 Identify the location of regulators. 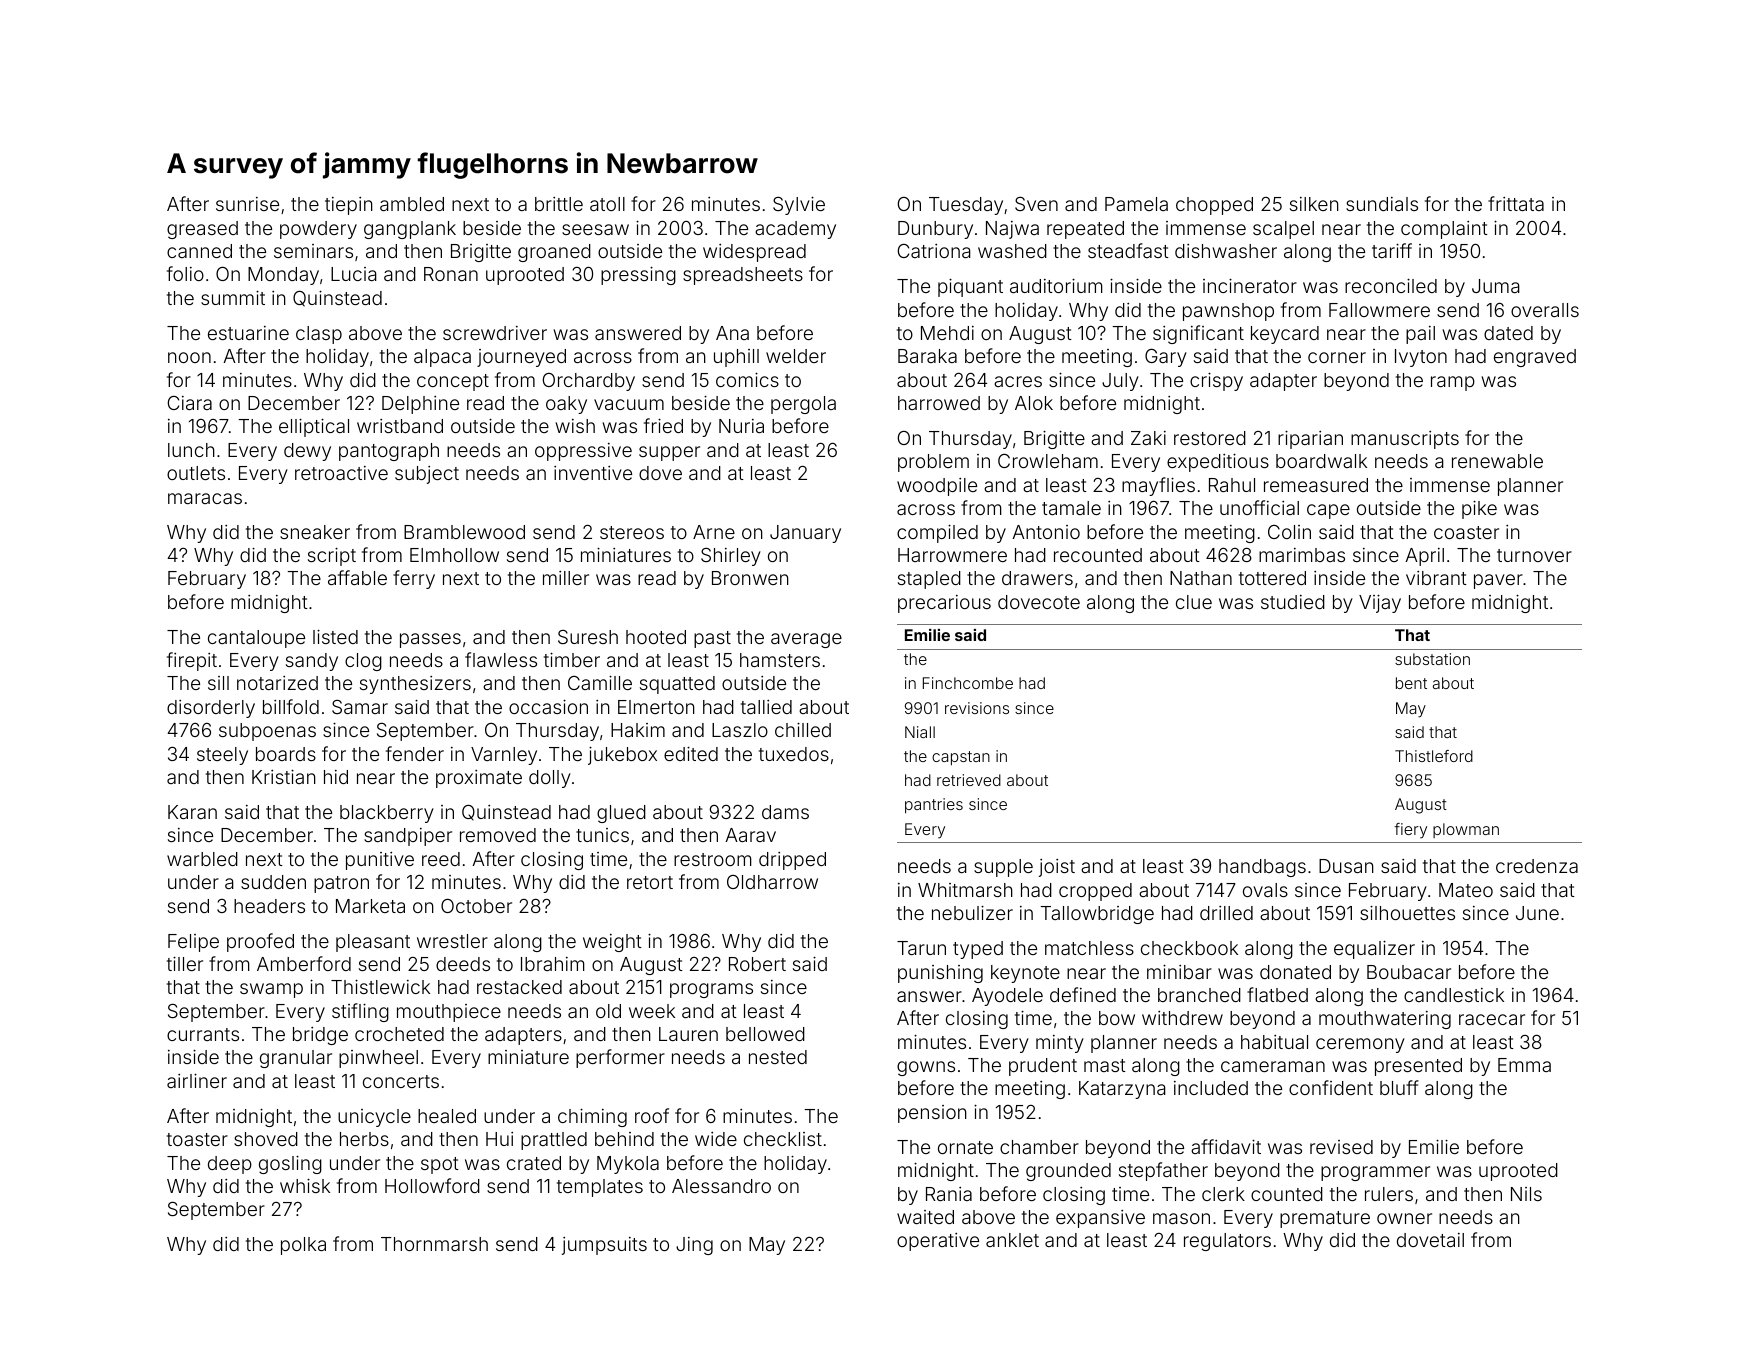
(1227, 1242).
